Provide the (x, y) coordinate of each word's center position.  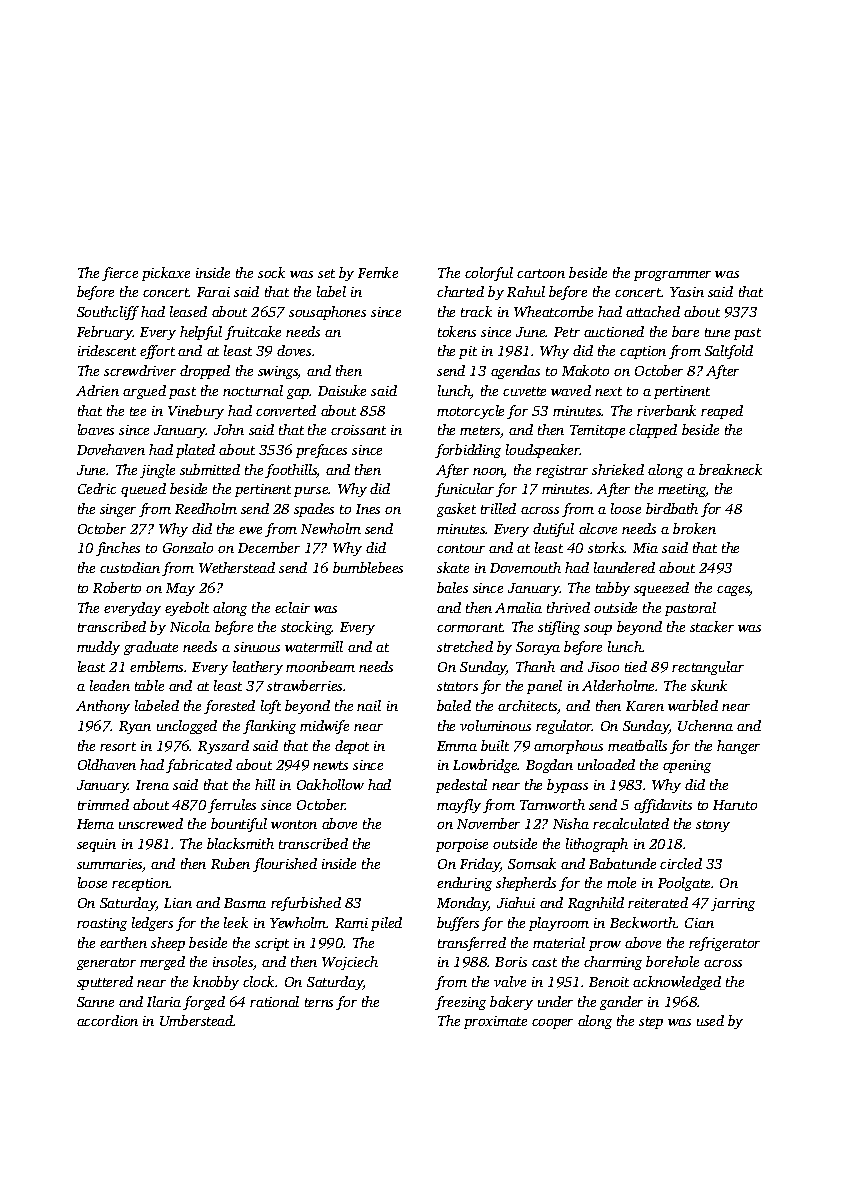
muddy (98, 648)
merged (162, 963)
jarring (733, 904)
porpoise (462, 845)
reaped (722, 412)
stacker (712, 626)
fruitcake (253, 333)
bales (452, 587)
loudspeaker (543, 451)
